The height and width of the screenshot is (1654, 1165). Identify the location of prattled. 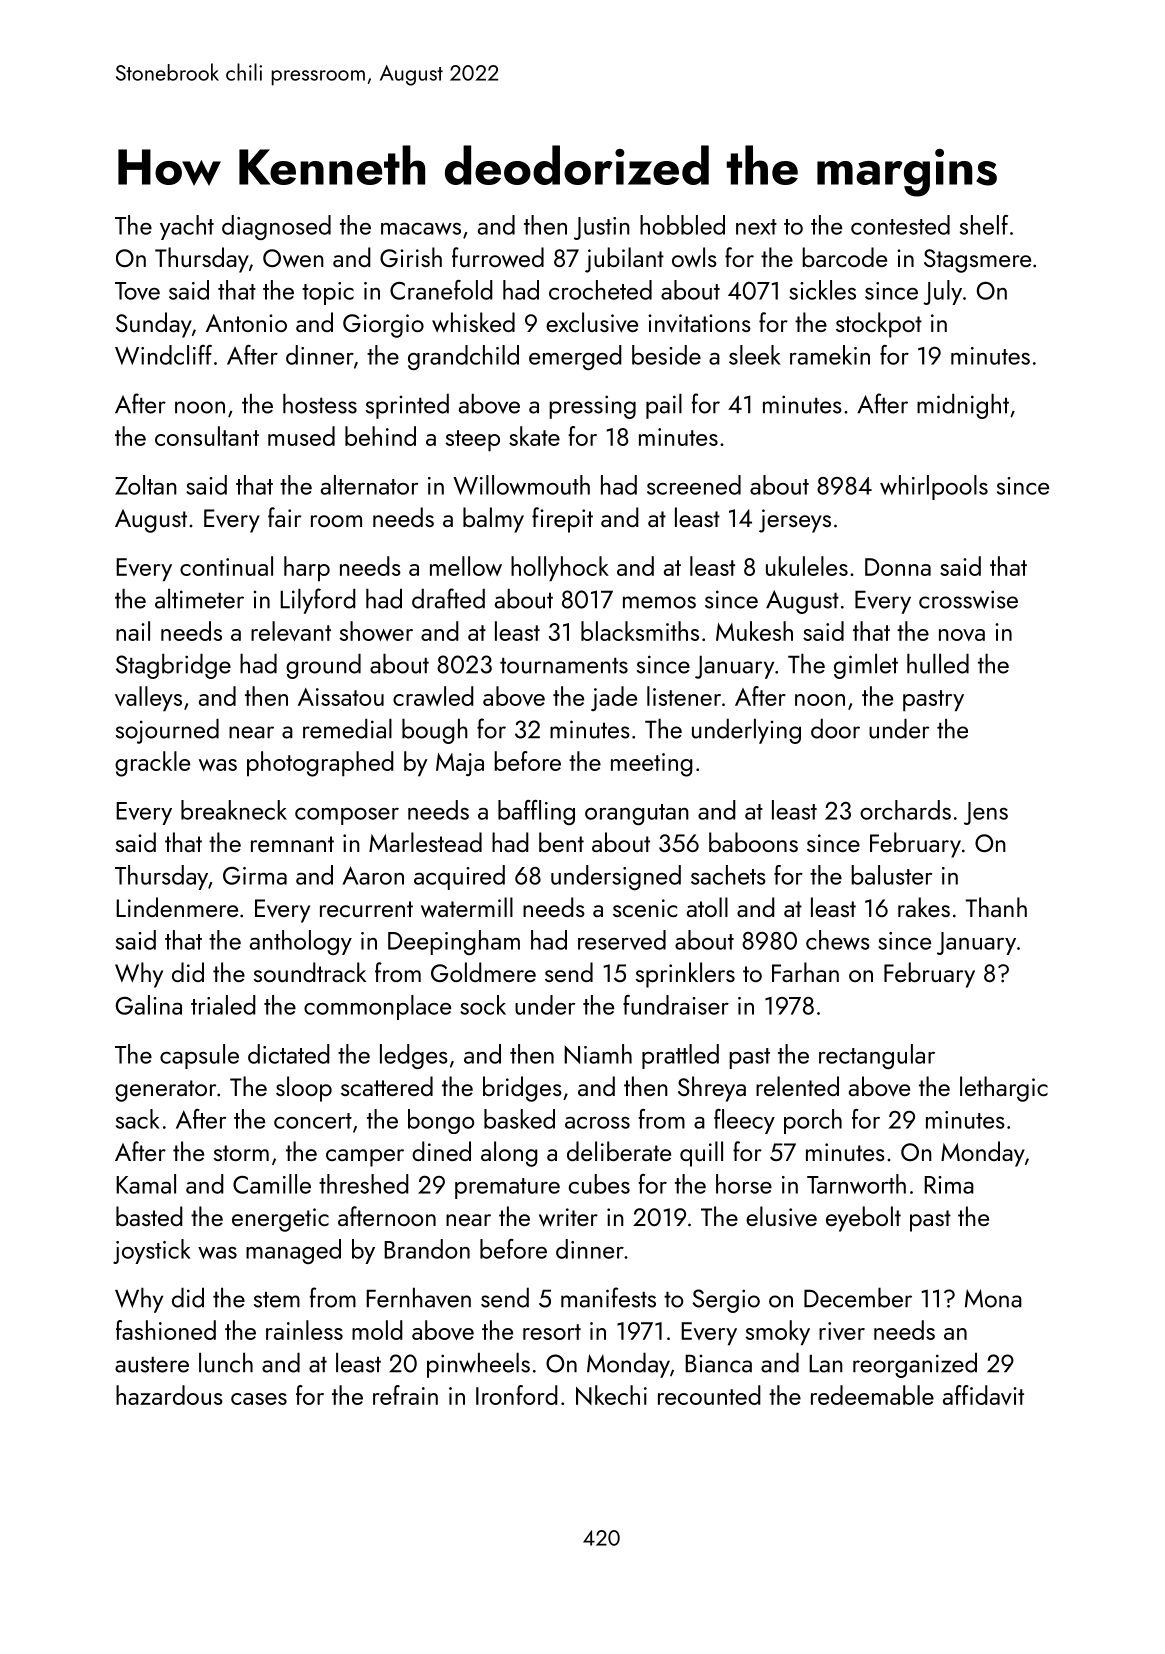
(680, 1056).
